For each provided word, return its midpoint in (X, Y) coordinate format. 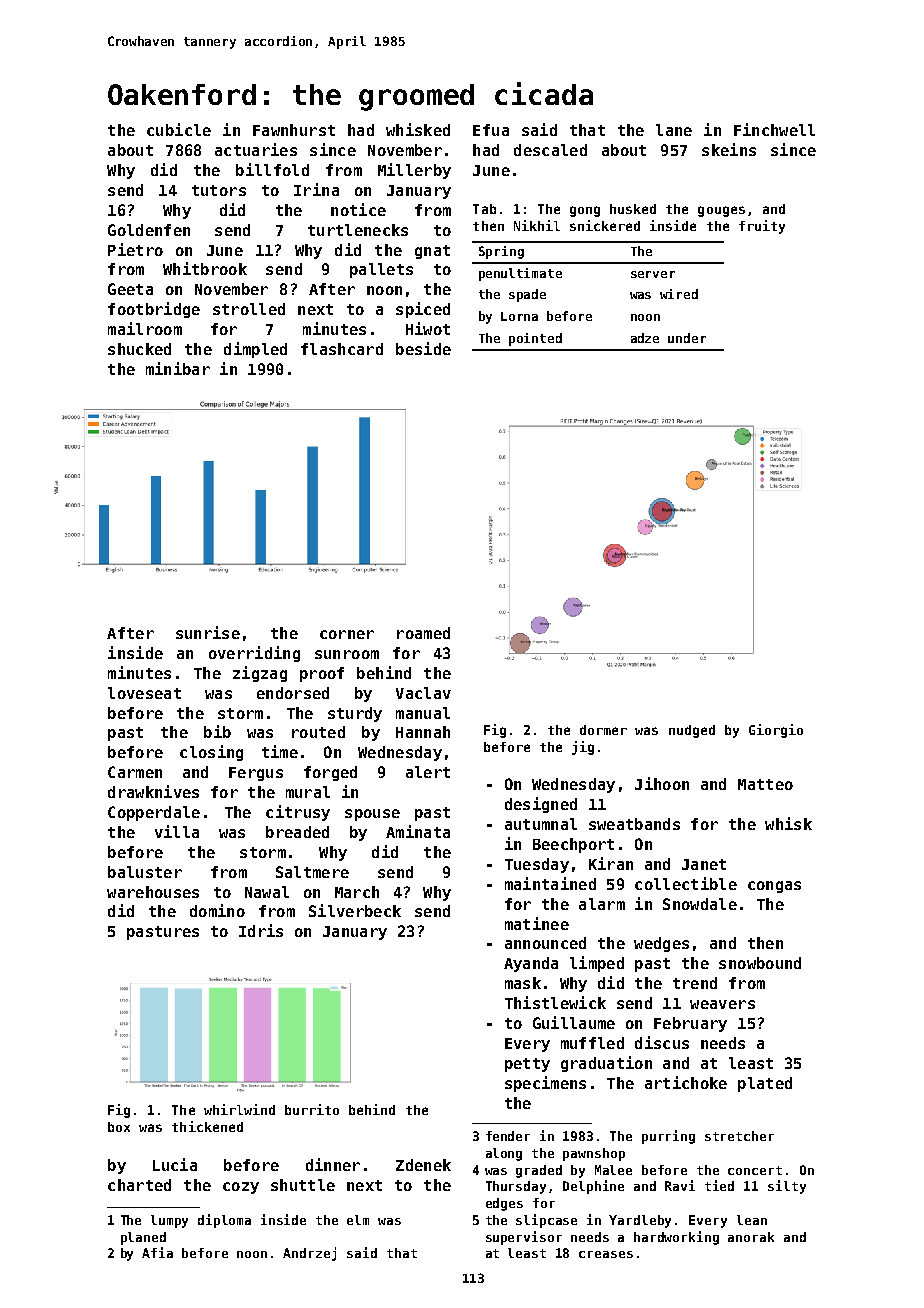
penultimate (520, 274)
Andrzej (309, 1254)
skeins (729, 149)
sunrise (208, 632)
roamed (423, 633)
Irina (316, 189)
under (687, 338)
